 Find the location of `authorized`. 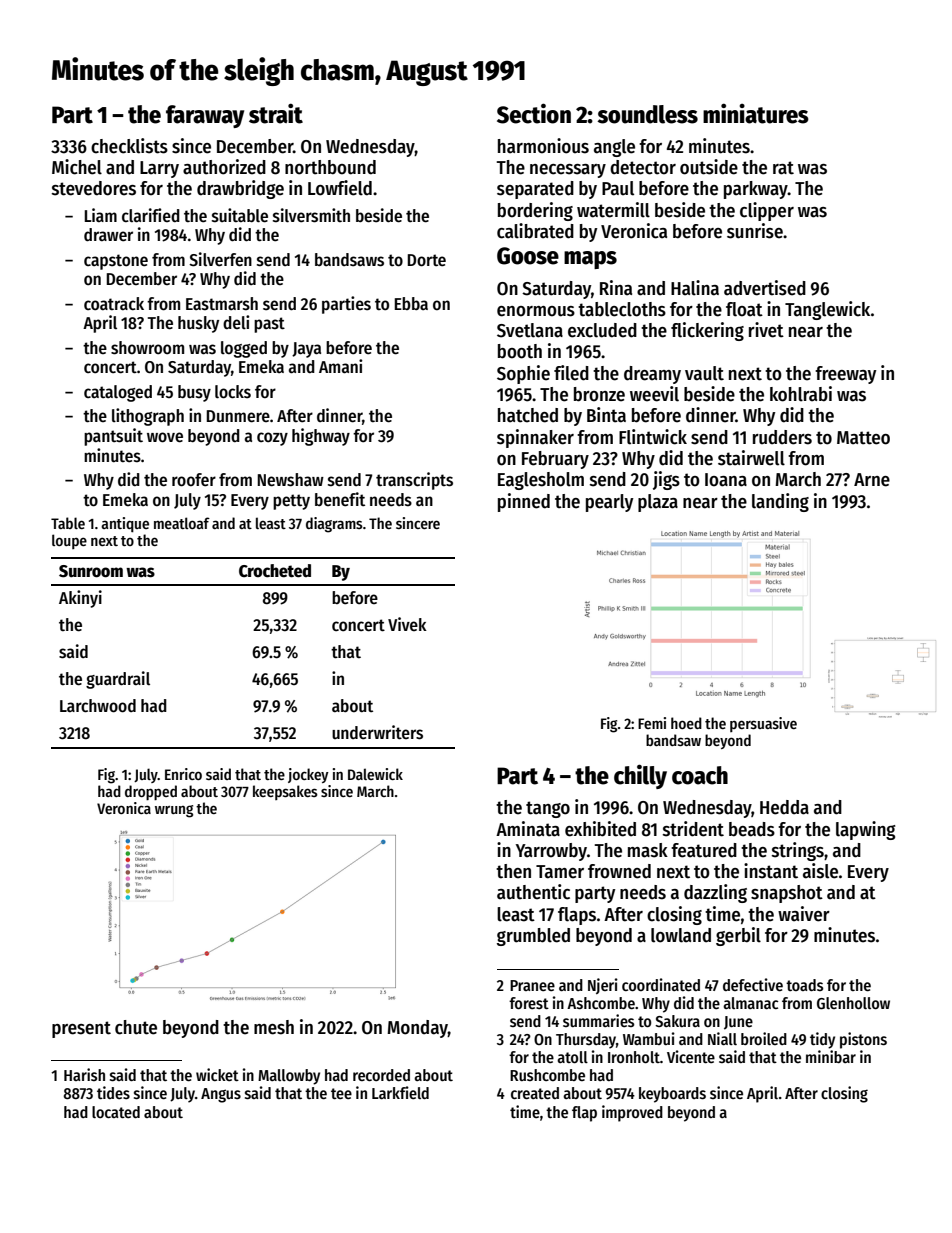

authorized is located at coordinates (224, 167).
